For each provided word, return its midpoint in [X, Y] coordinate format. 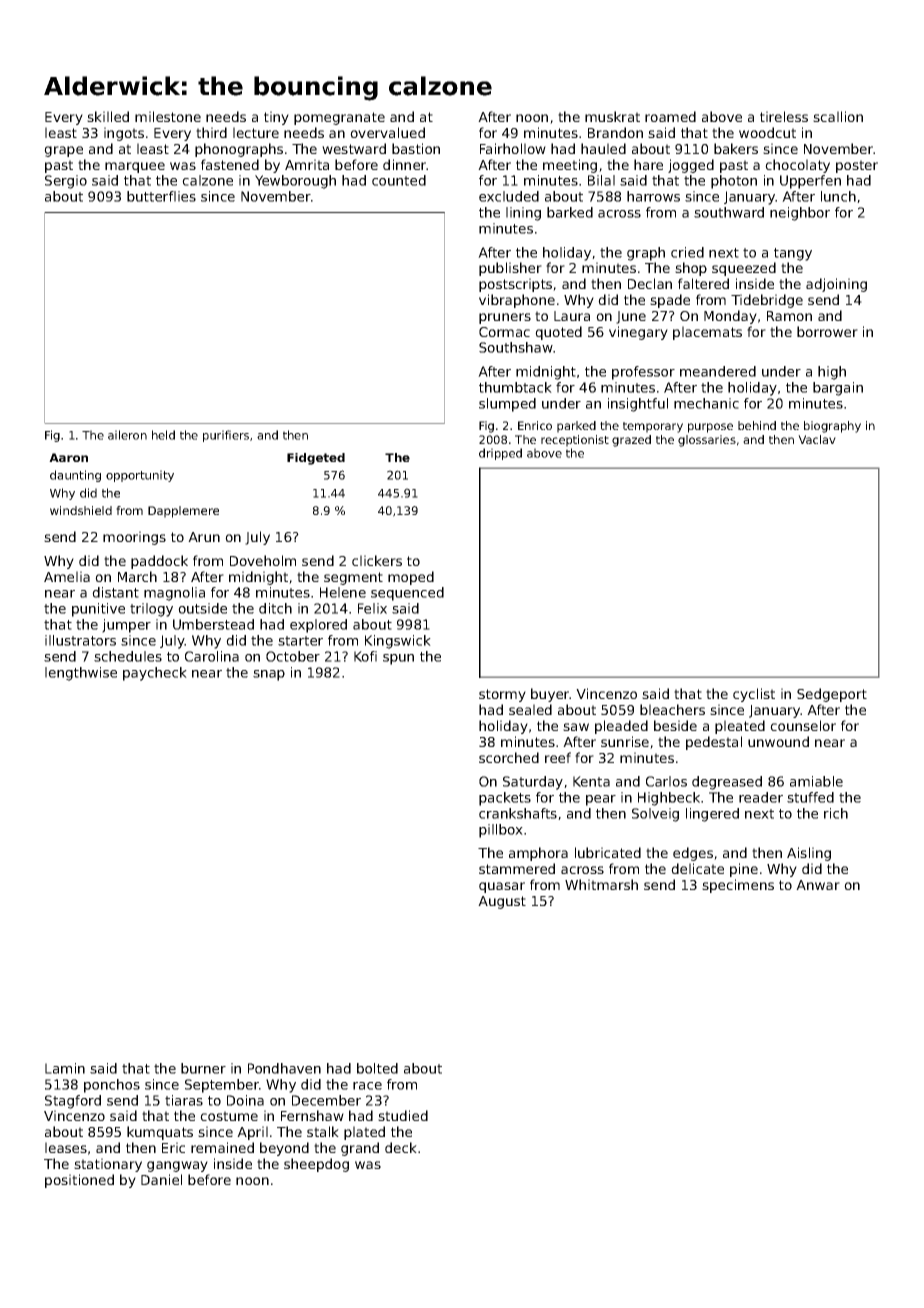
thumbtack [515, 387]
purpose [710, 428]
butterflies [161, 196]
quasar [502, 887]
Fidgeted [316, 459]
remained [222, 1147]
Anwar [818, 885]
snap [269, 675]
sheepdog [316, 1165]
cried [687, 252]
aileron [127, 435]
